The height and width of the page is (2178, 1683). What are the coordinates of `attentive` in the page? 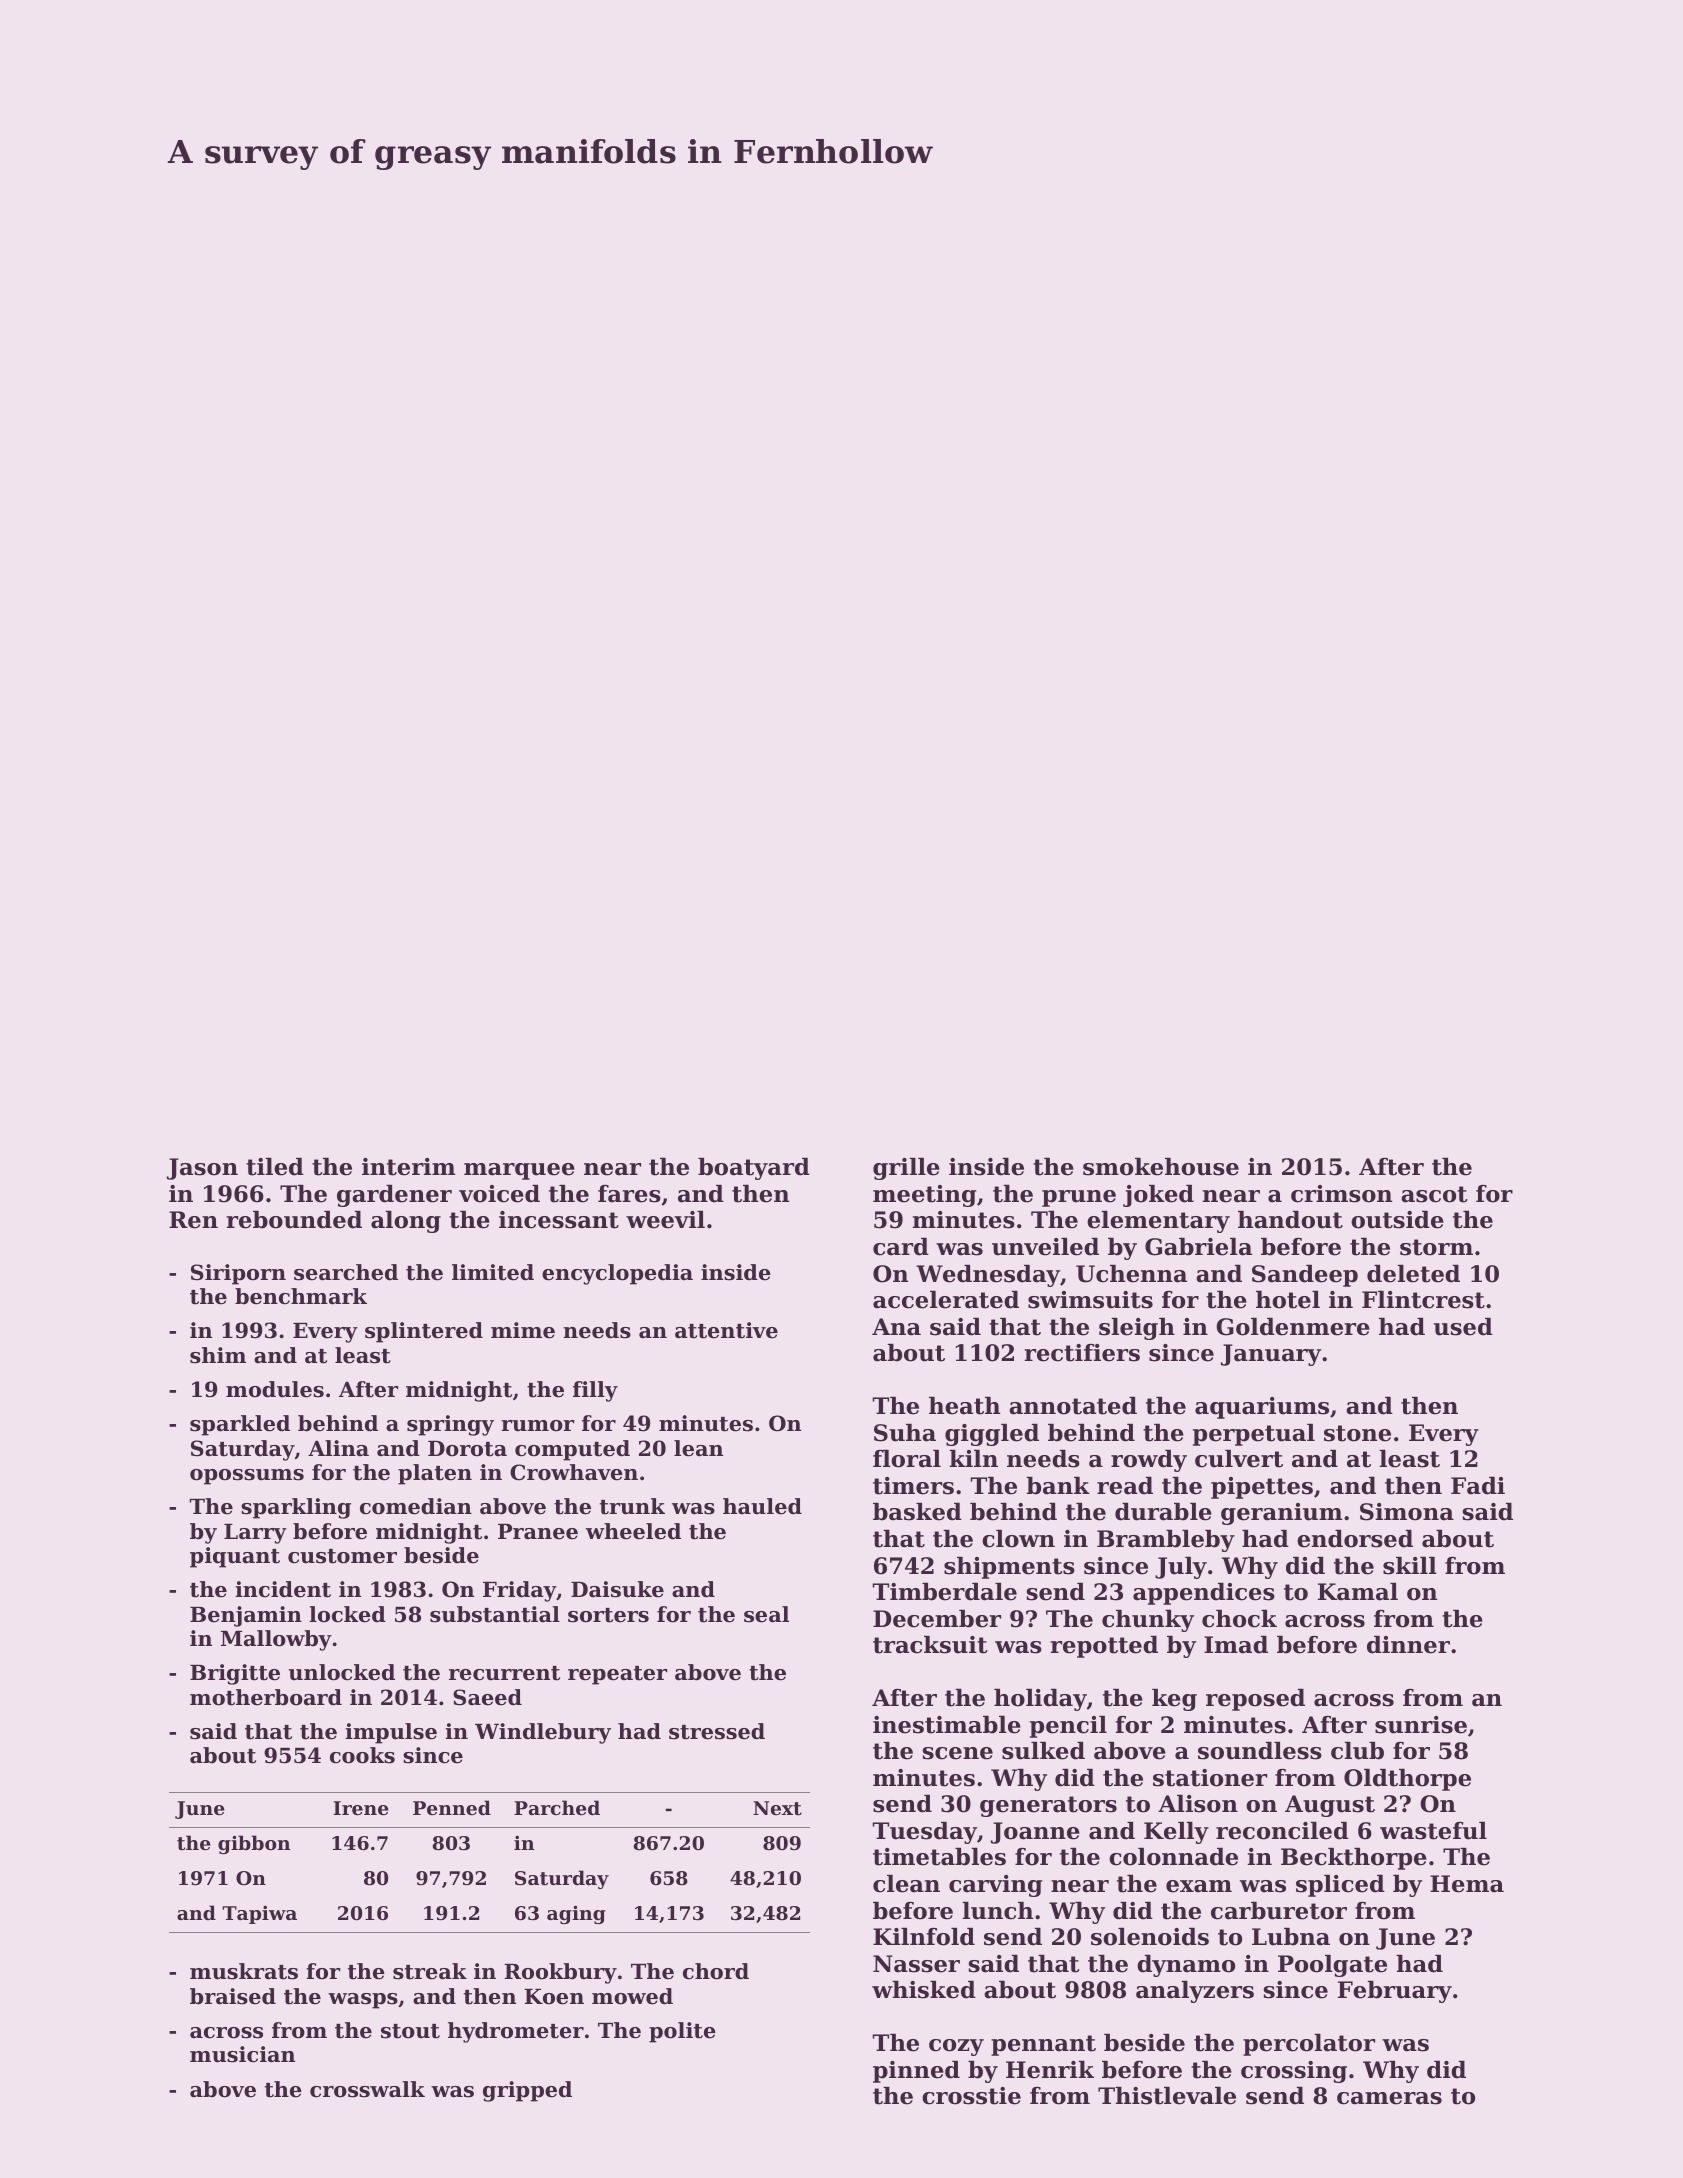 It's located at (726, 1330).
